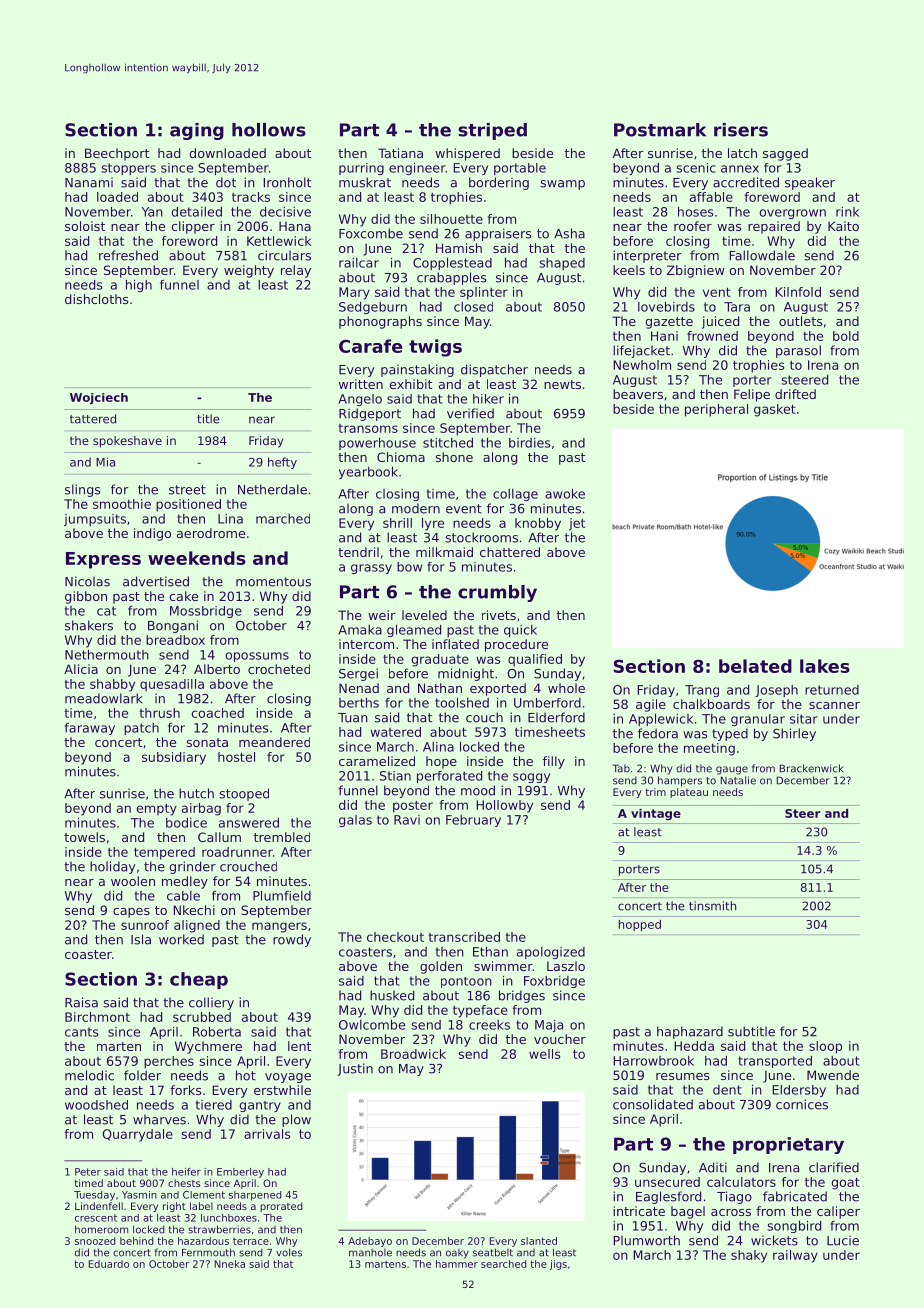 This document has height=1308, width=924. I want to click on swimmer, so click(503, 966).
